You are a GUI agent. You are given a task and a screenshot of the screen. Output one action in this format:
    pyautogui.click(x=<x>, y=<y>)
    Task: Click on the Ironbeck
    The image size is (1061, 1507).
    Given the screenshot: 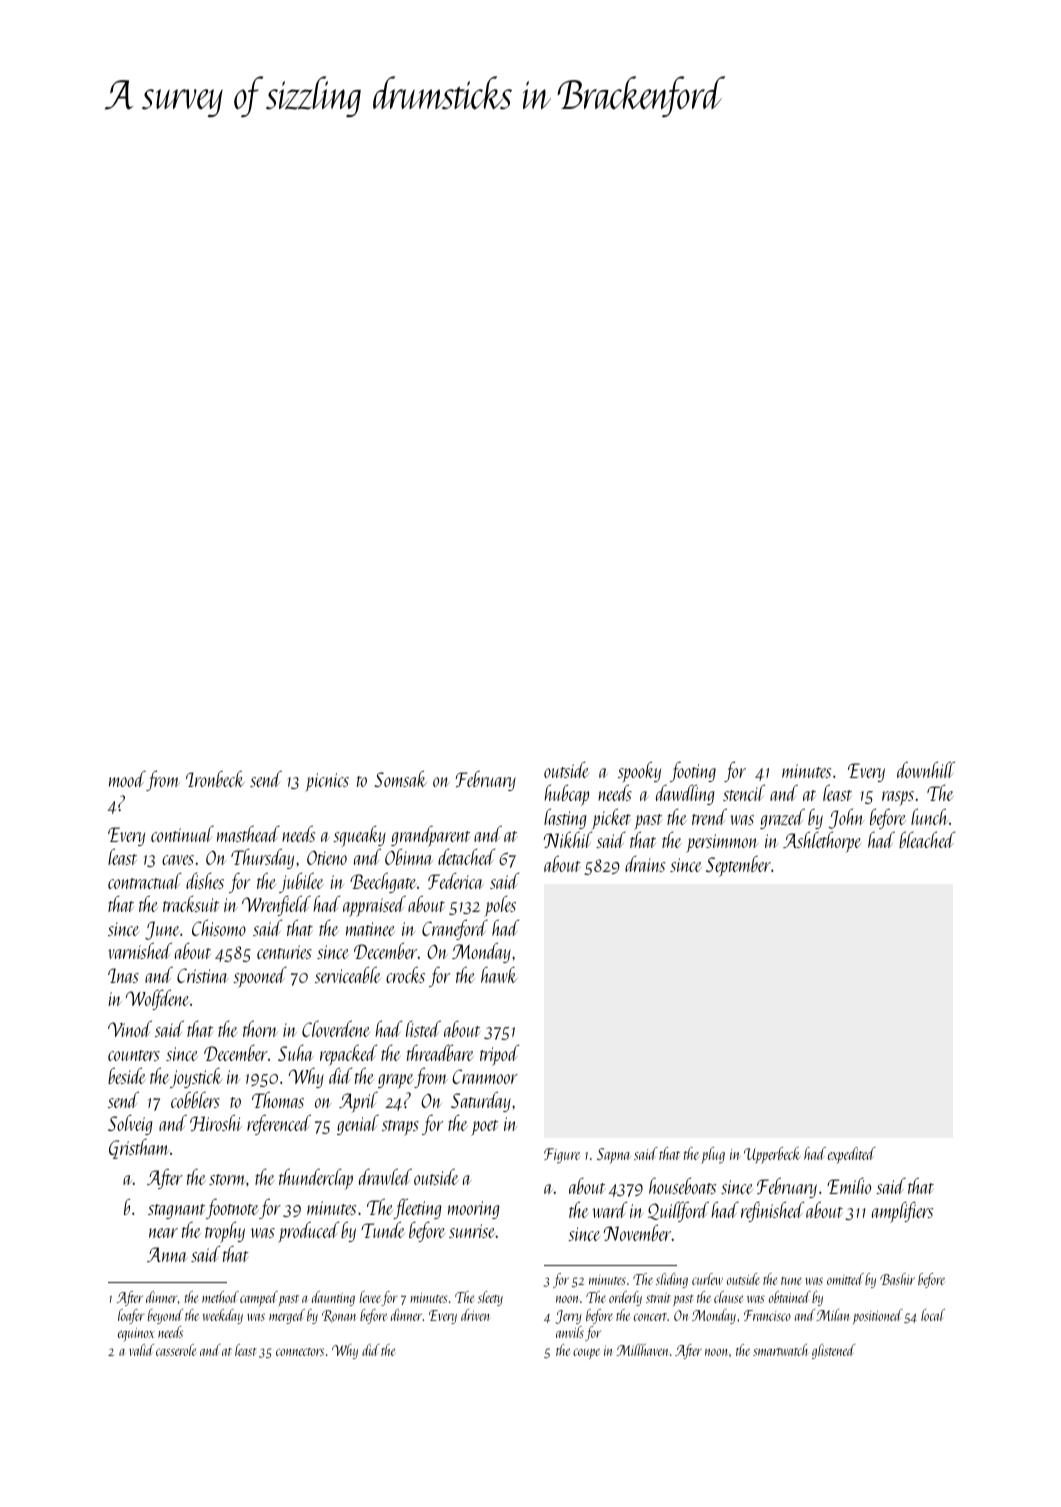 What is the action you would take?
    pyautogui.click(x=215, y=778)
